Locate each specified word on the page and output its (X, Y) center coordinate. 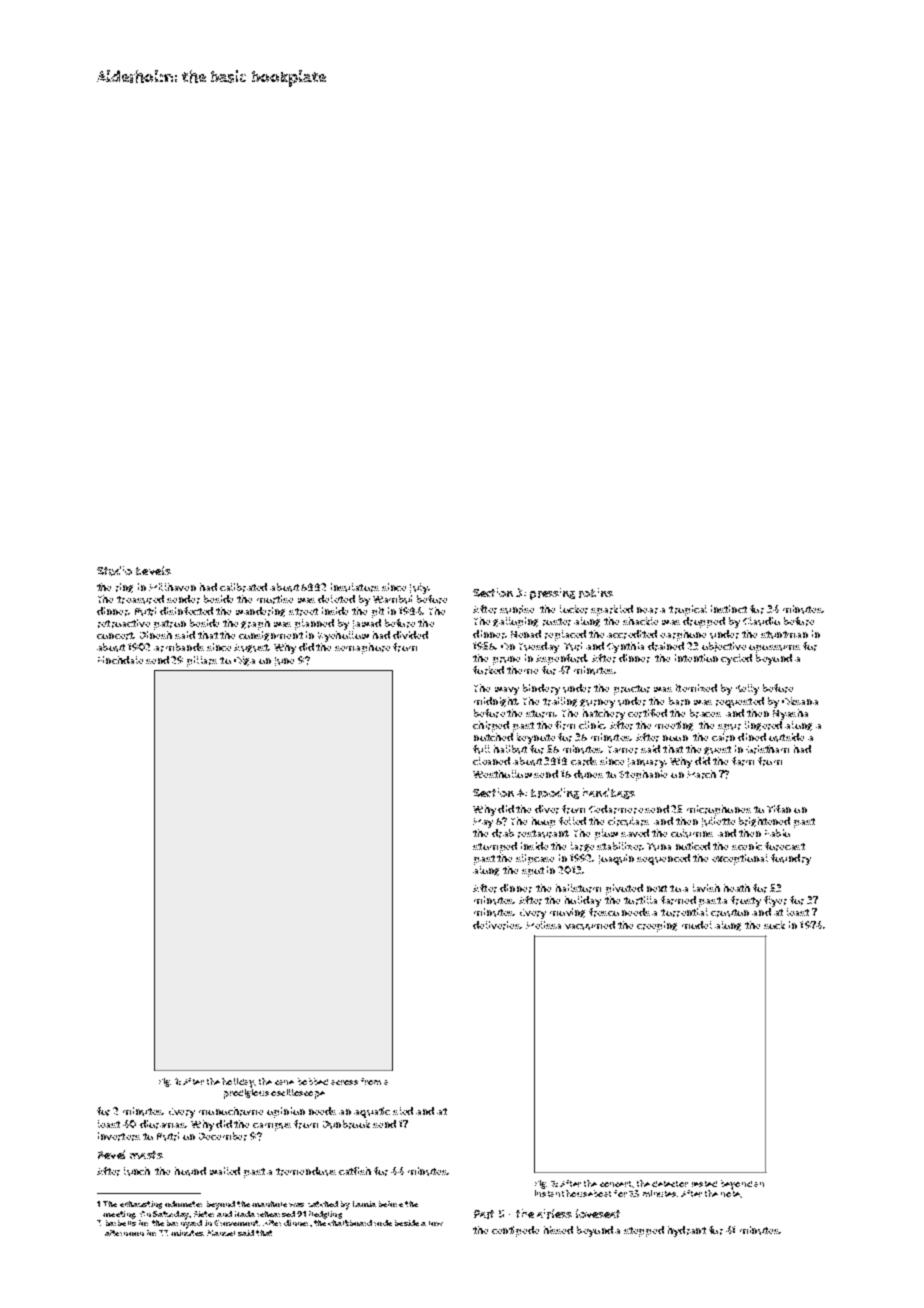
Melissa (543, 925)
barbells (121, 1223)
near (647, 610)
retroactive (124, 623)
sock (774, 925)
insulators (355, 587)
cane (284, 1082)
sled (403, 1111)
